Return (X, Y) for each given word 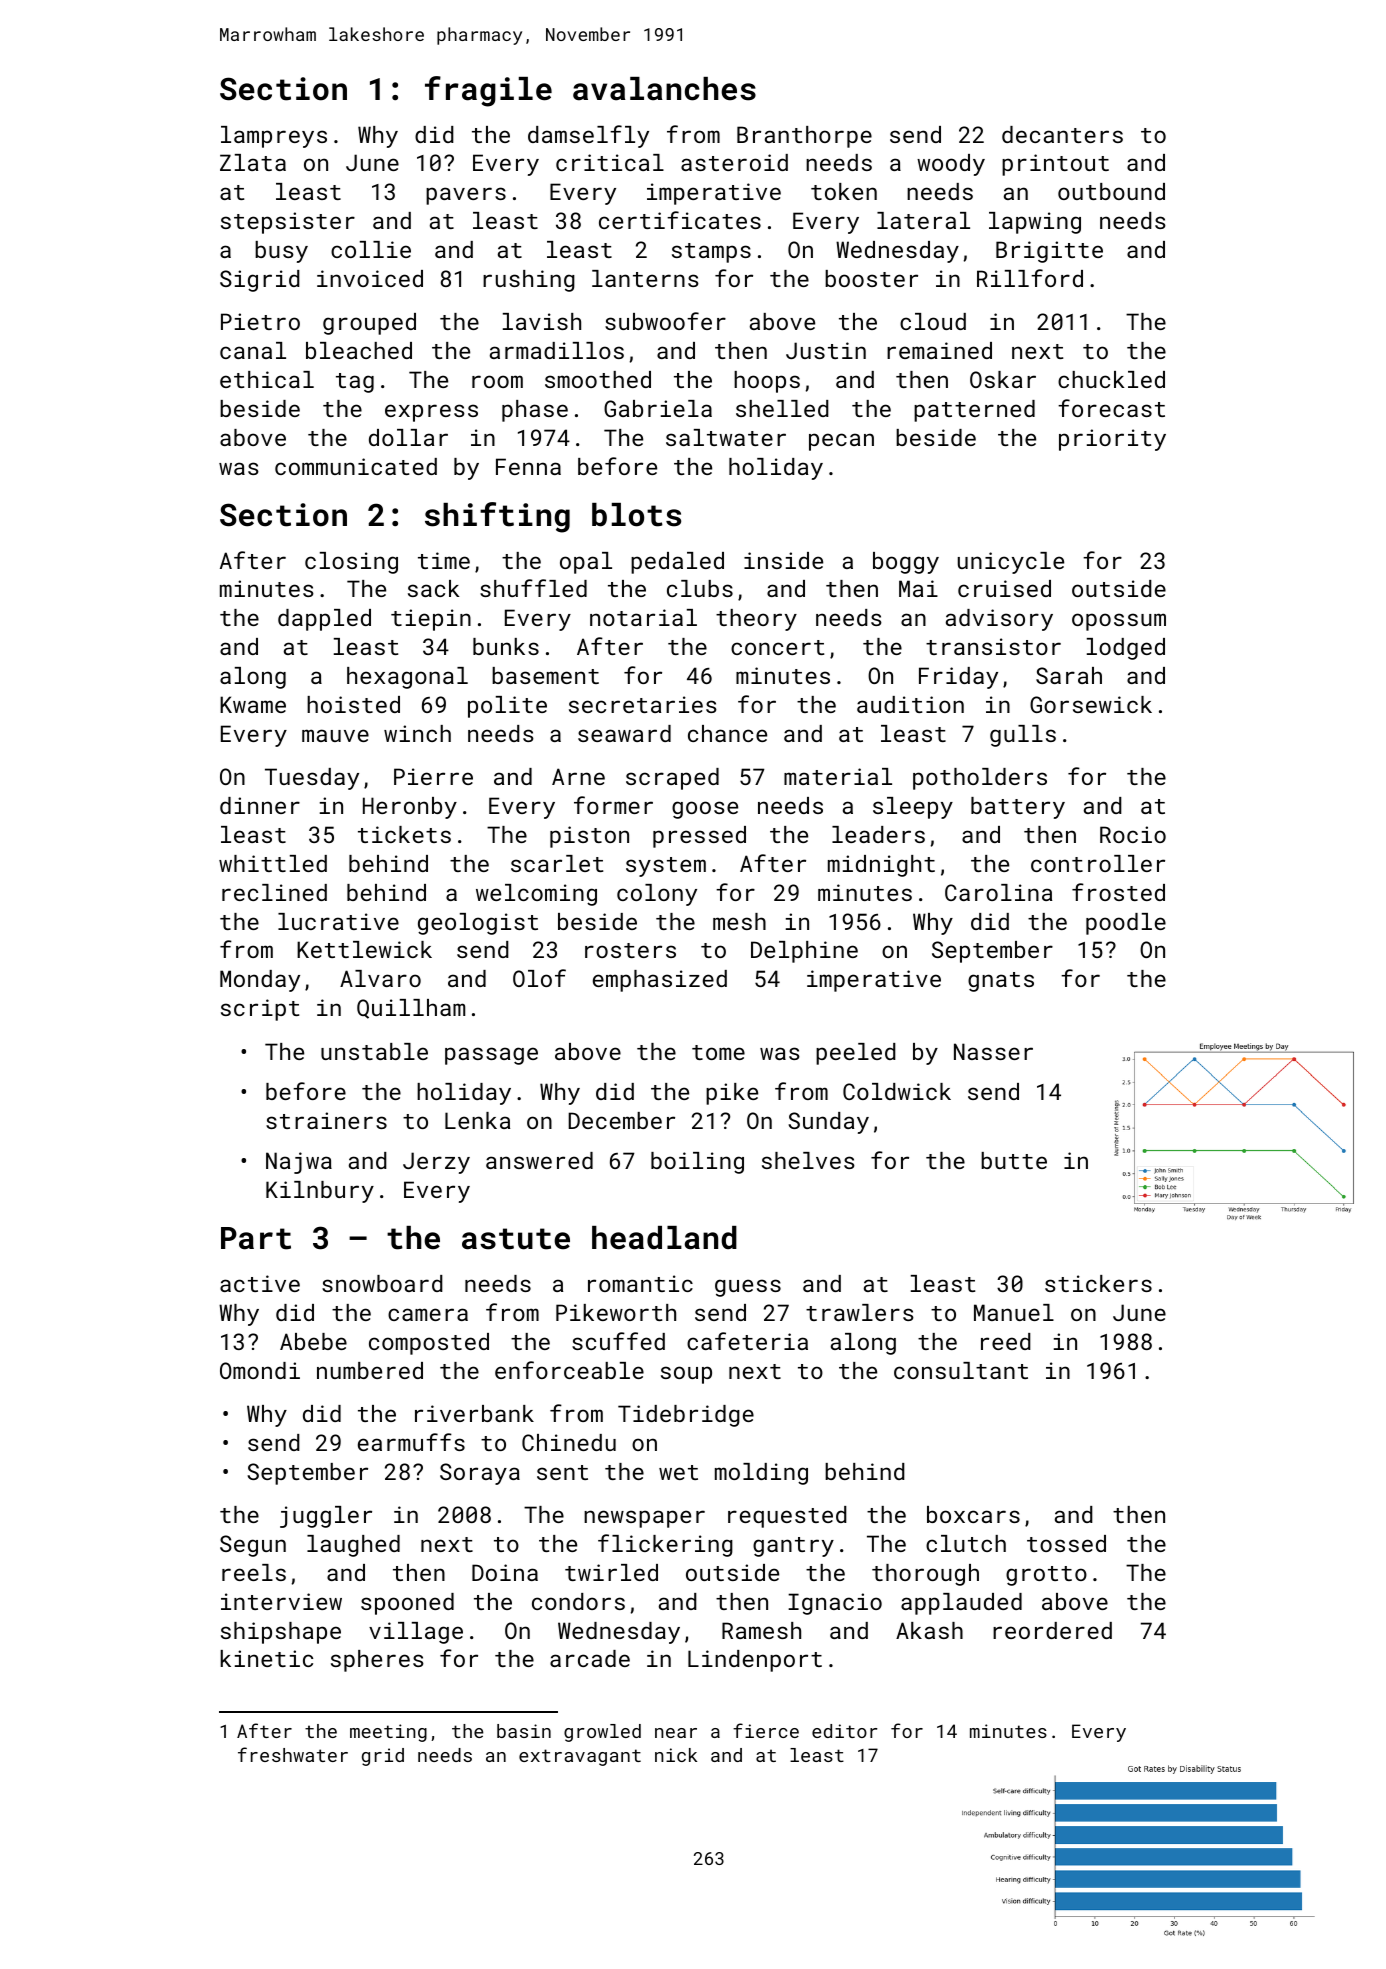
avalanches (664, 89)
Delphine (804, 952)
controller (1098, 863)
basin (524, 1731)
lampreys (274, 137)
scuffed (618, 1341)
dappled (324, 620)
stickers (1098, 1283)
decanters (1062, 134)
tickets (404, 834)
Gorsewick (1091, 704)
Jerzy (436, 1163)
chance (727, 733)
